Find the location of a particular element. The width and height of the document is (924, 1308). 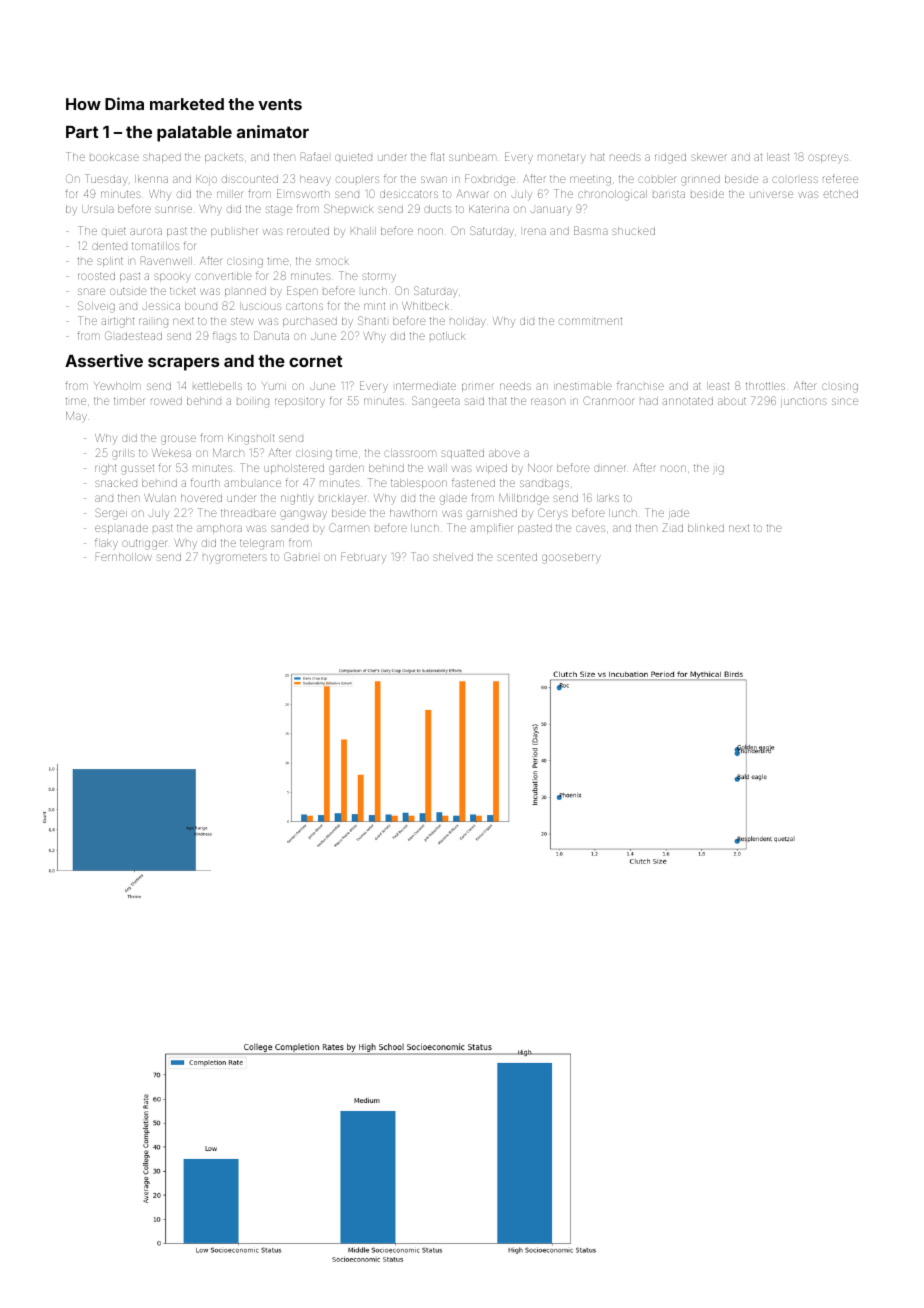

dented is located at coordinates (109, 246).
